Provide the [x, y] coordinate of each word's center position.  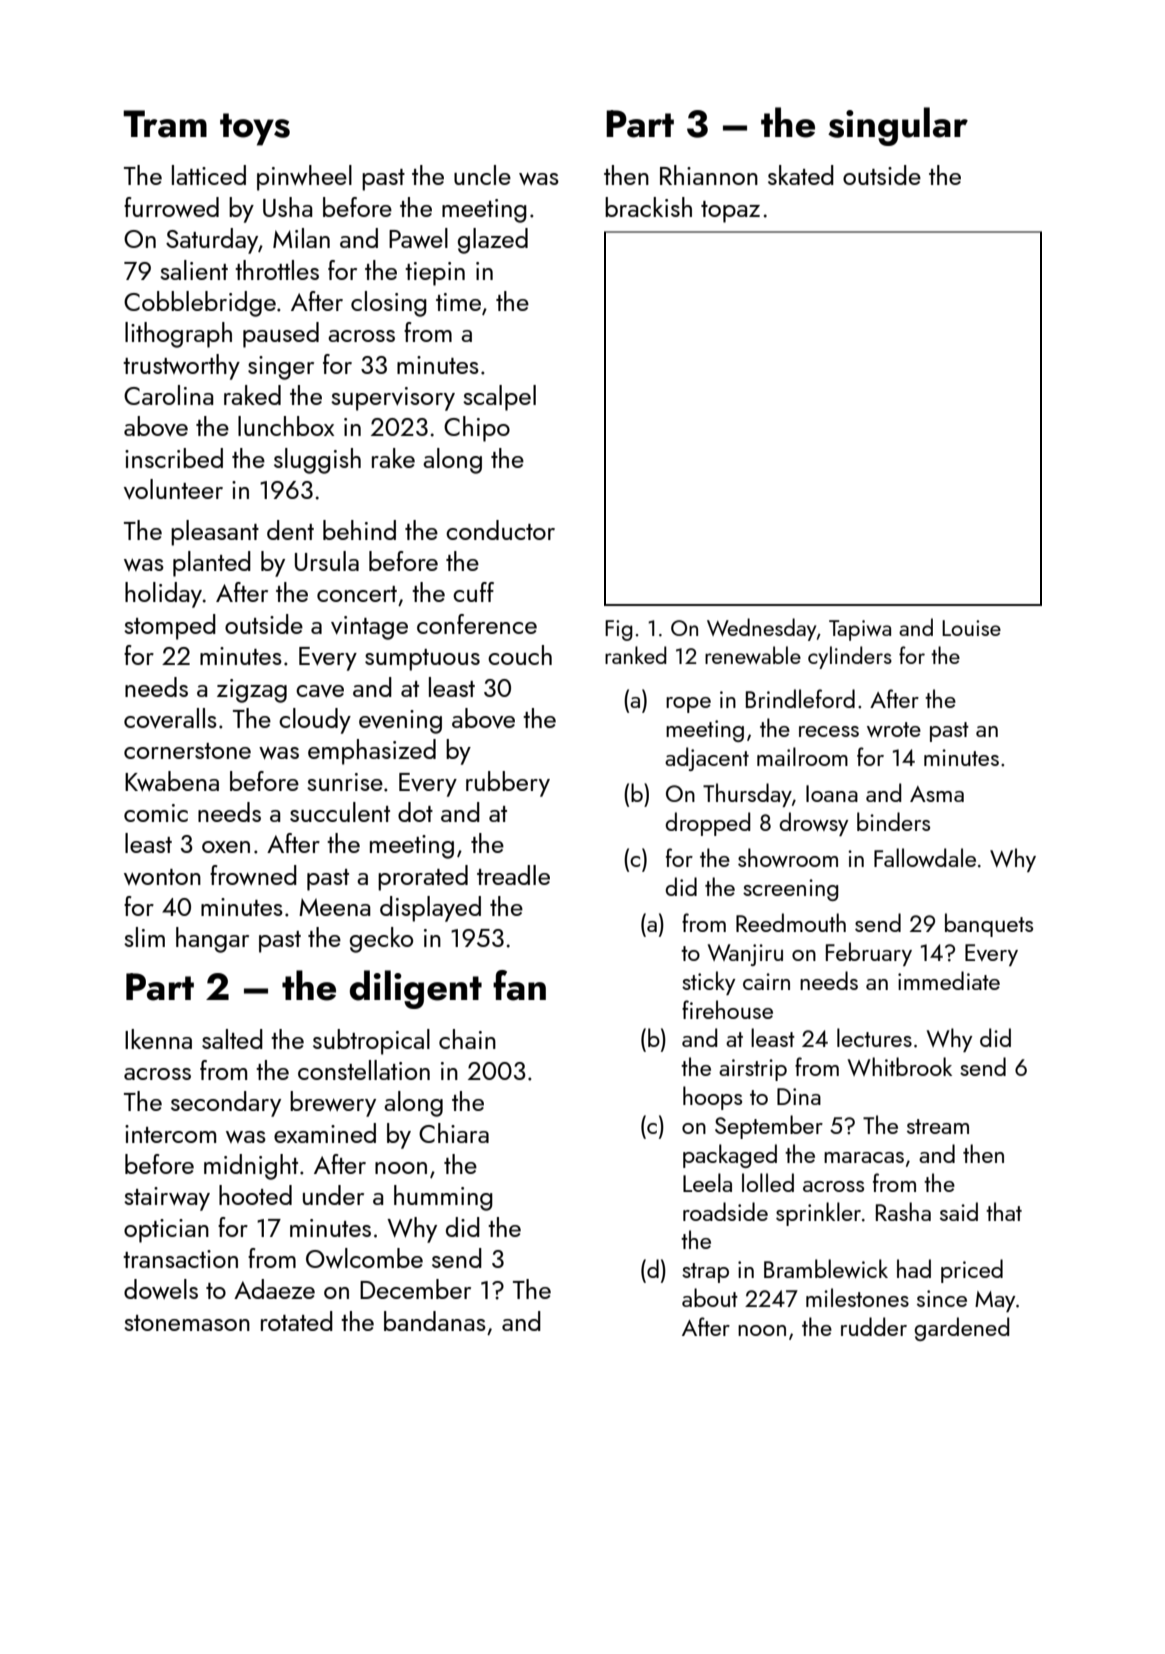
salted [232, 1039]
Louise [971, 628]
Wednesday [761, 629]
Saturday [212, 241]
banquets [989, 925]
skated [801, 175]
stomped [170, 627]
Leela [707, 1182]
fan [519, 985]
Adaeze [274, 1289]
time [458, 302]
